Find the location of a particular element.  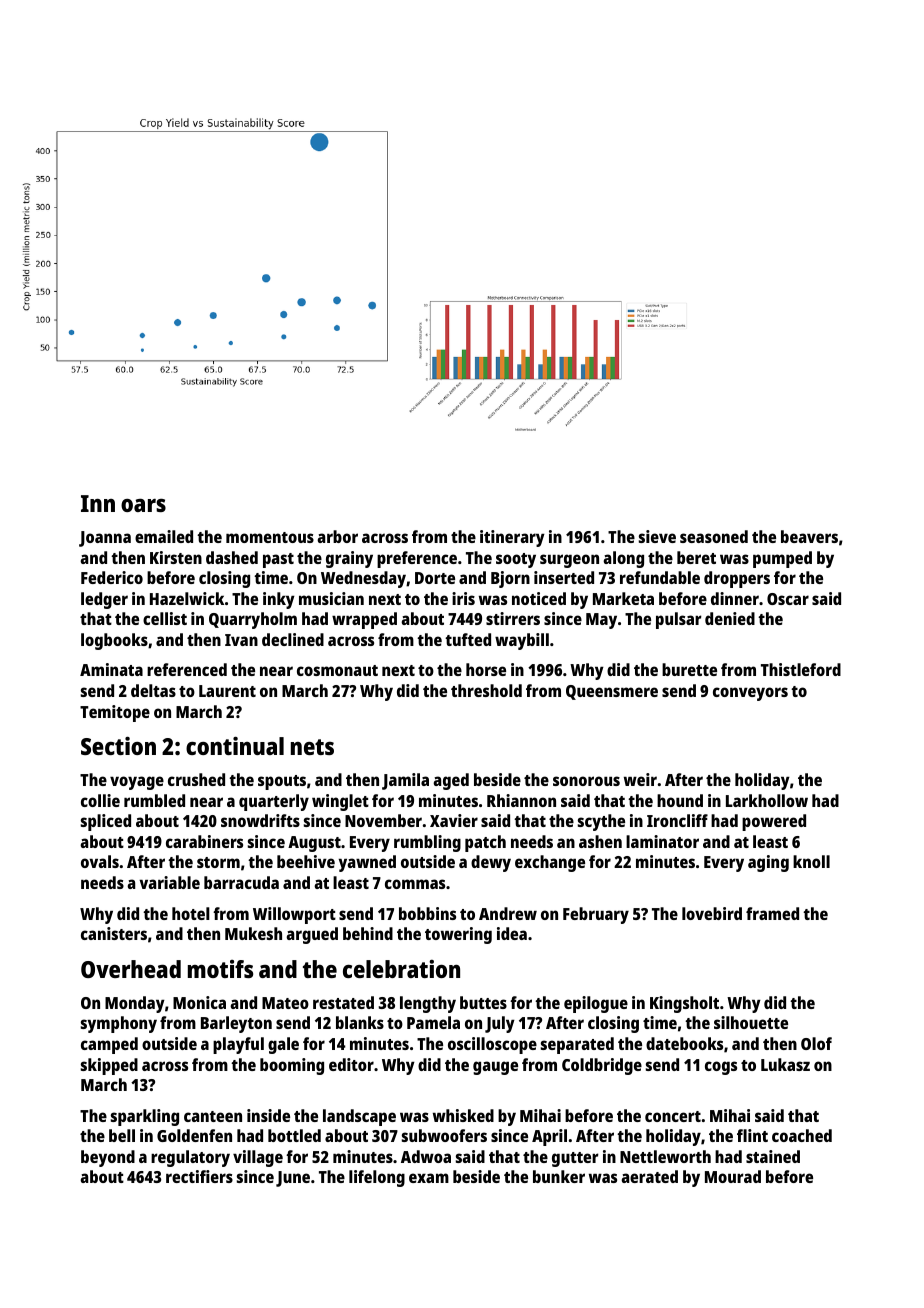

itinerary is located at coordinates (512, 538).
